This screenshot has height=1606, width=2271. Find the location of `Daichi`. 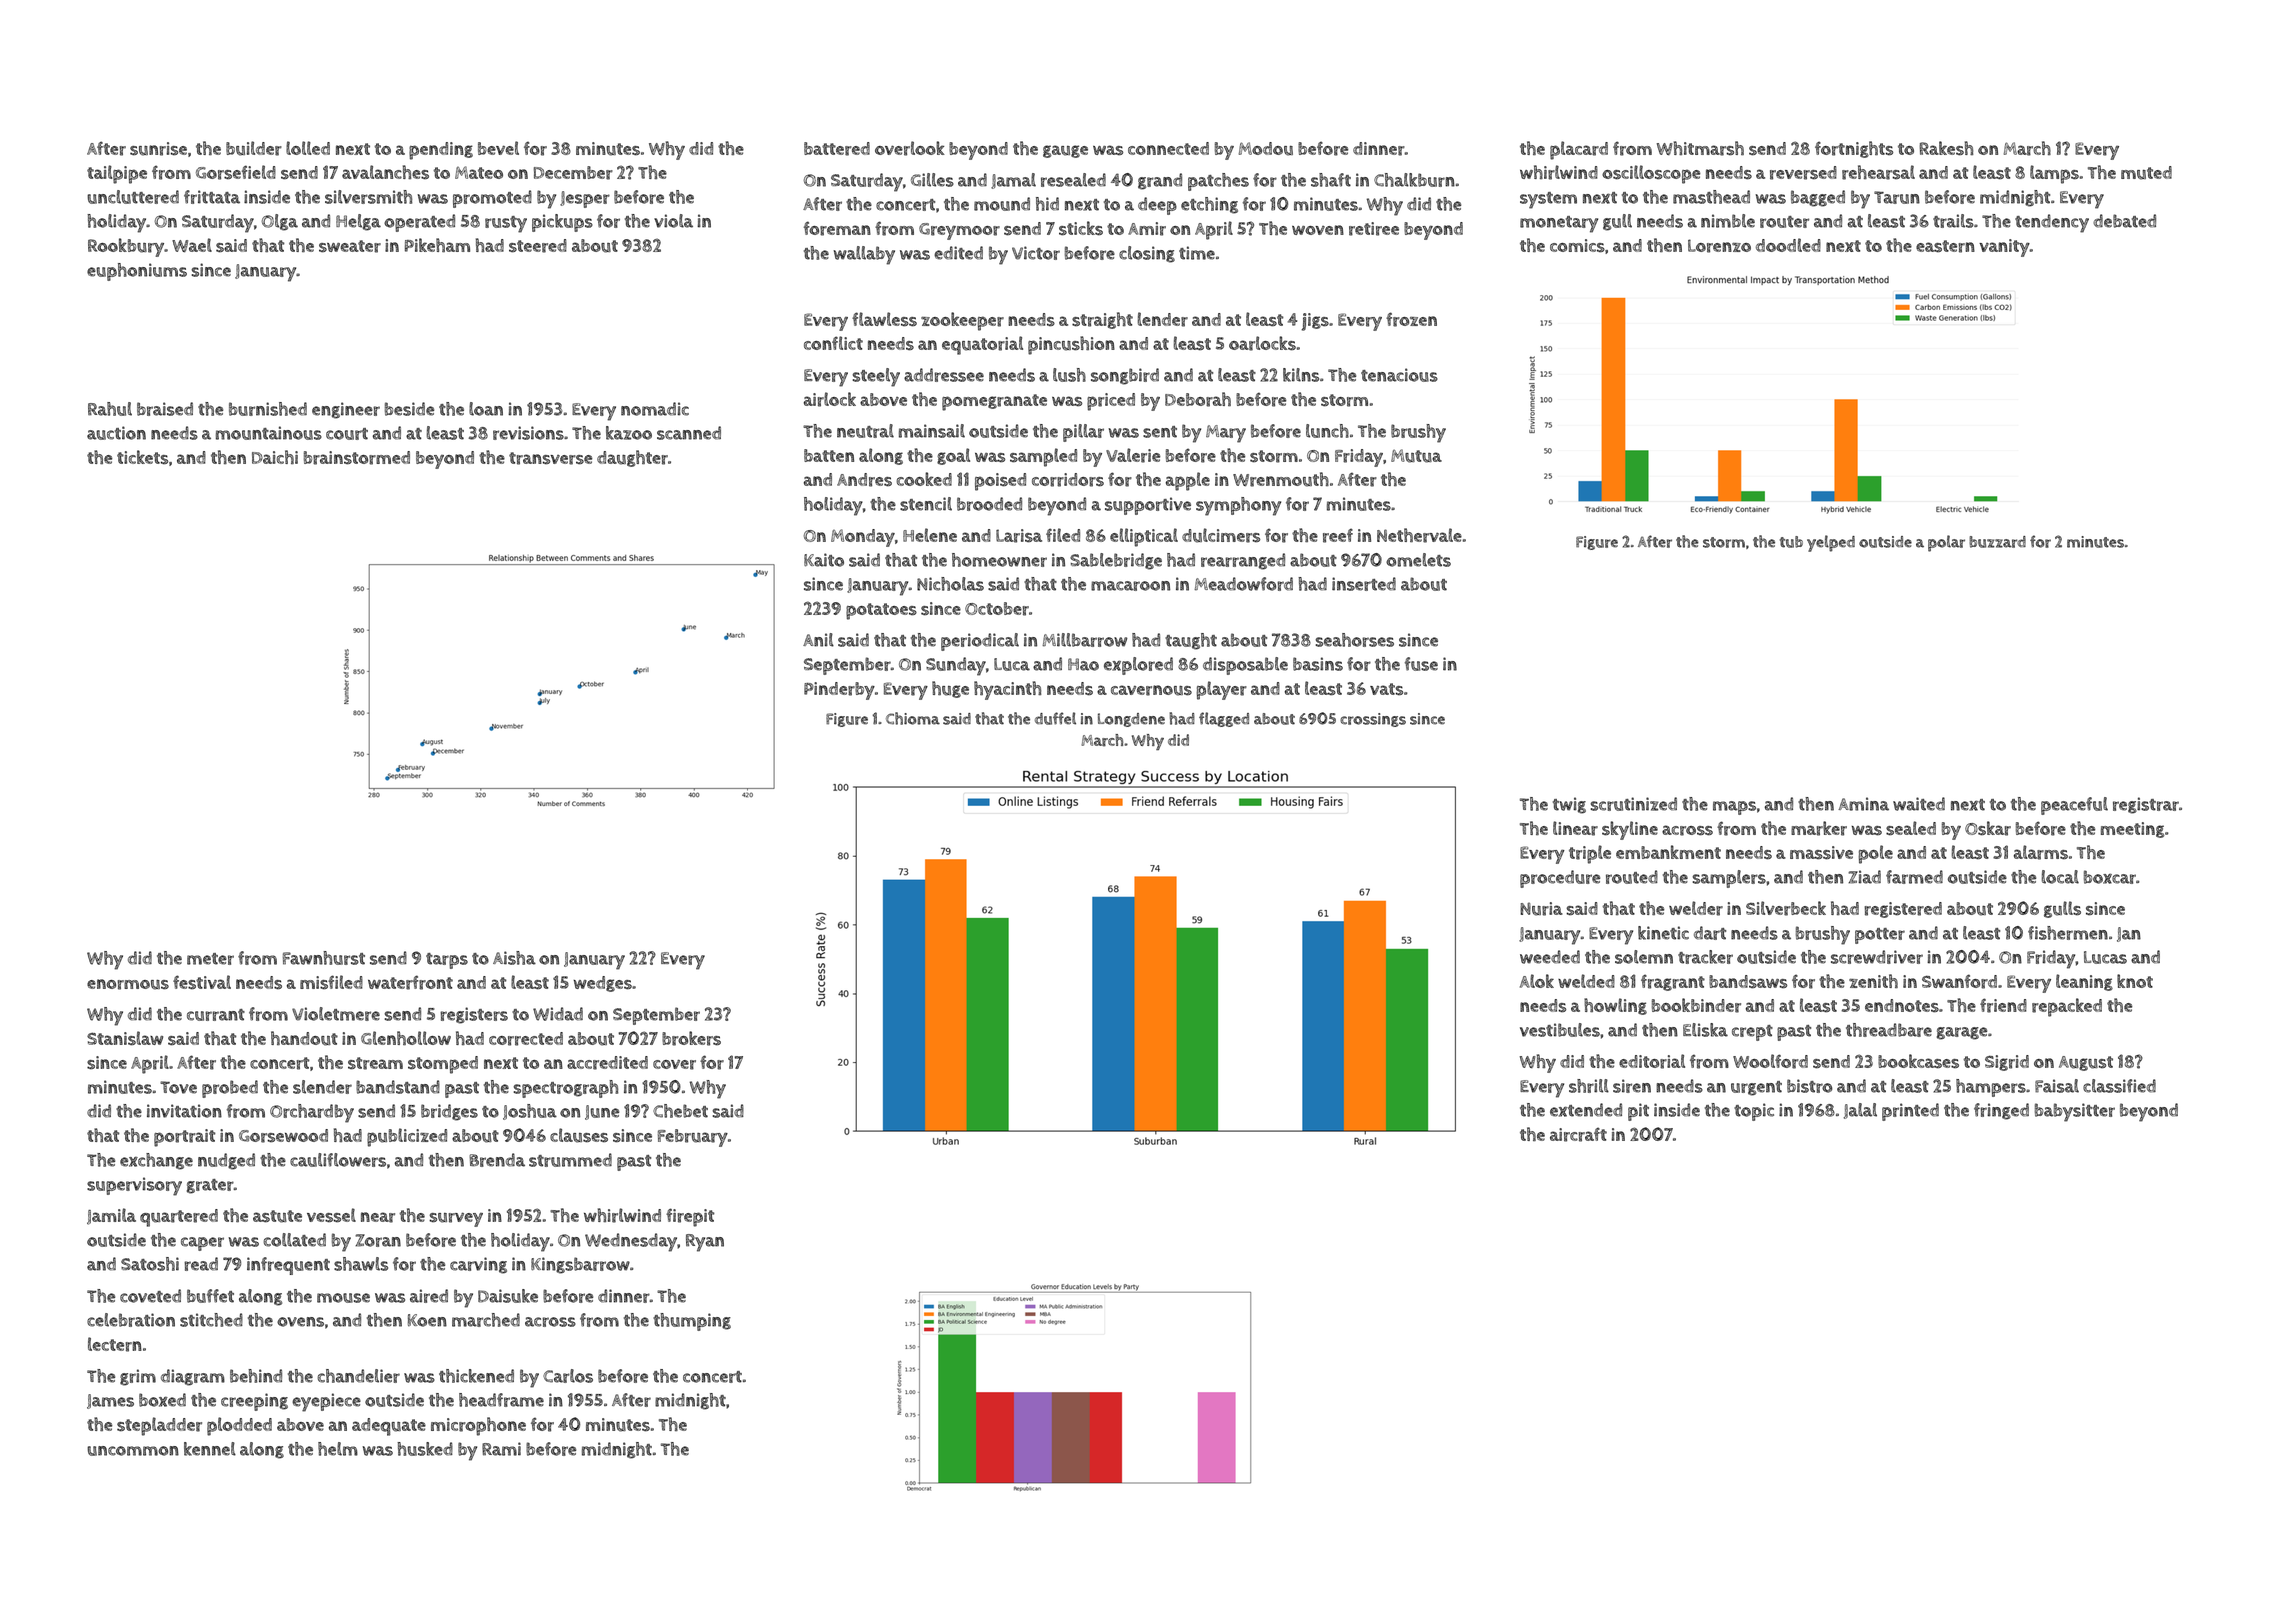

Daichi is located at coordinates (275, 457).
